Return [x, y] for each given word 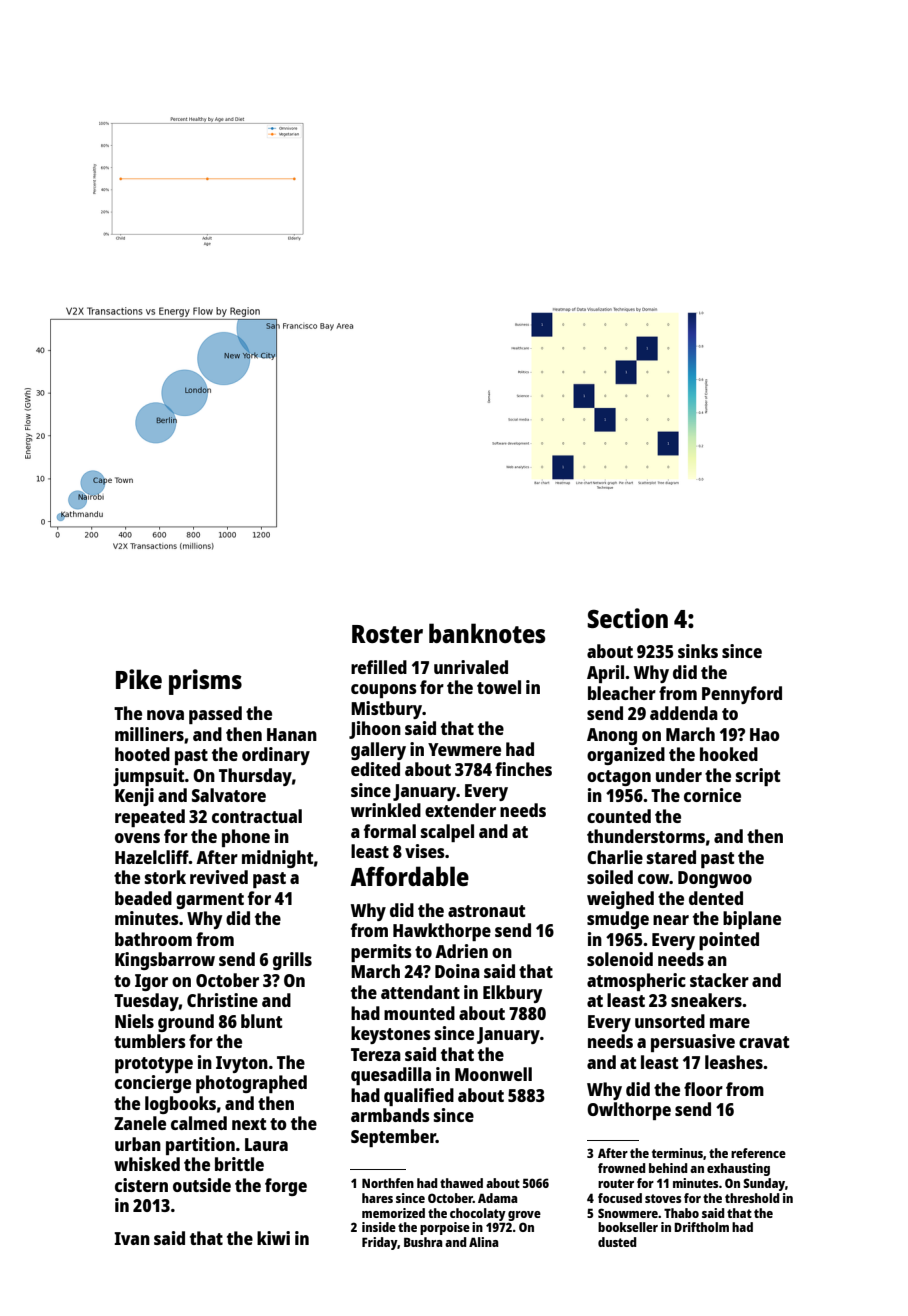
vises [425, 851]
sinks [698, 651]
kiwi [273, 1238]
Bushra [423, 1242]
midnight [278, 859]
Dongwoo [715, 879]
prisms [205, 682]
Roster [387, 634]
